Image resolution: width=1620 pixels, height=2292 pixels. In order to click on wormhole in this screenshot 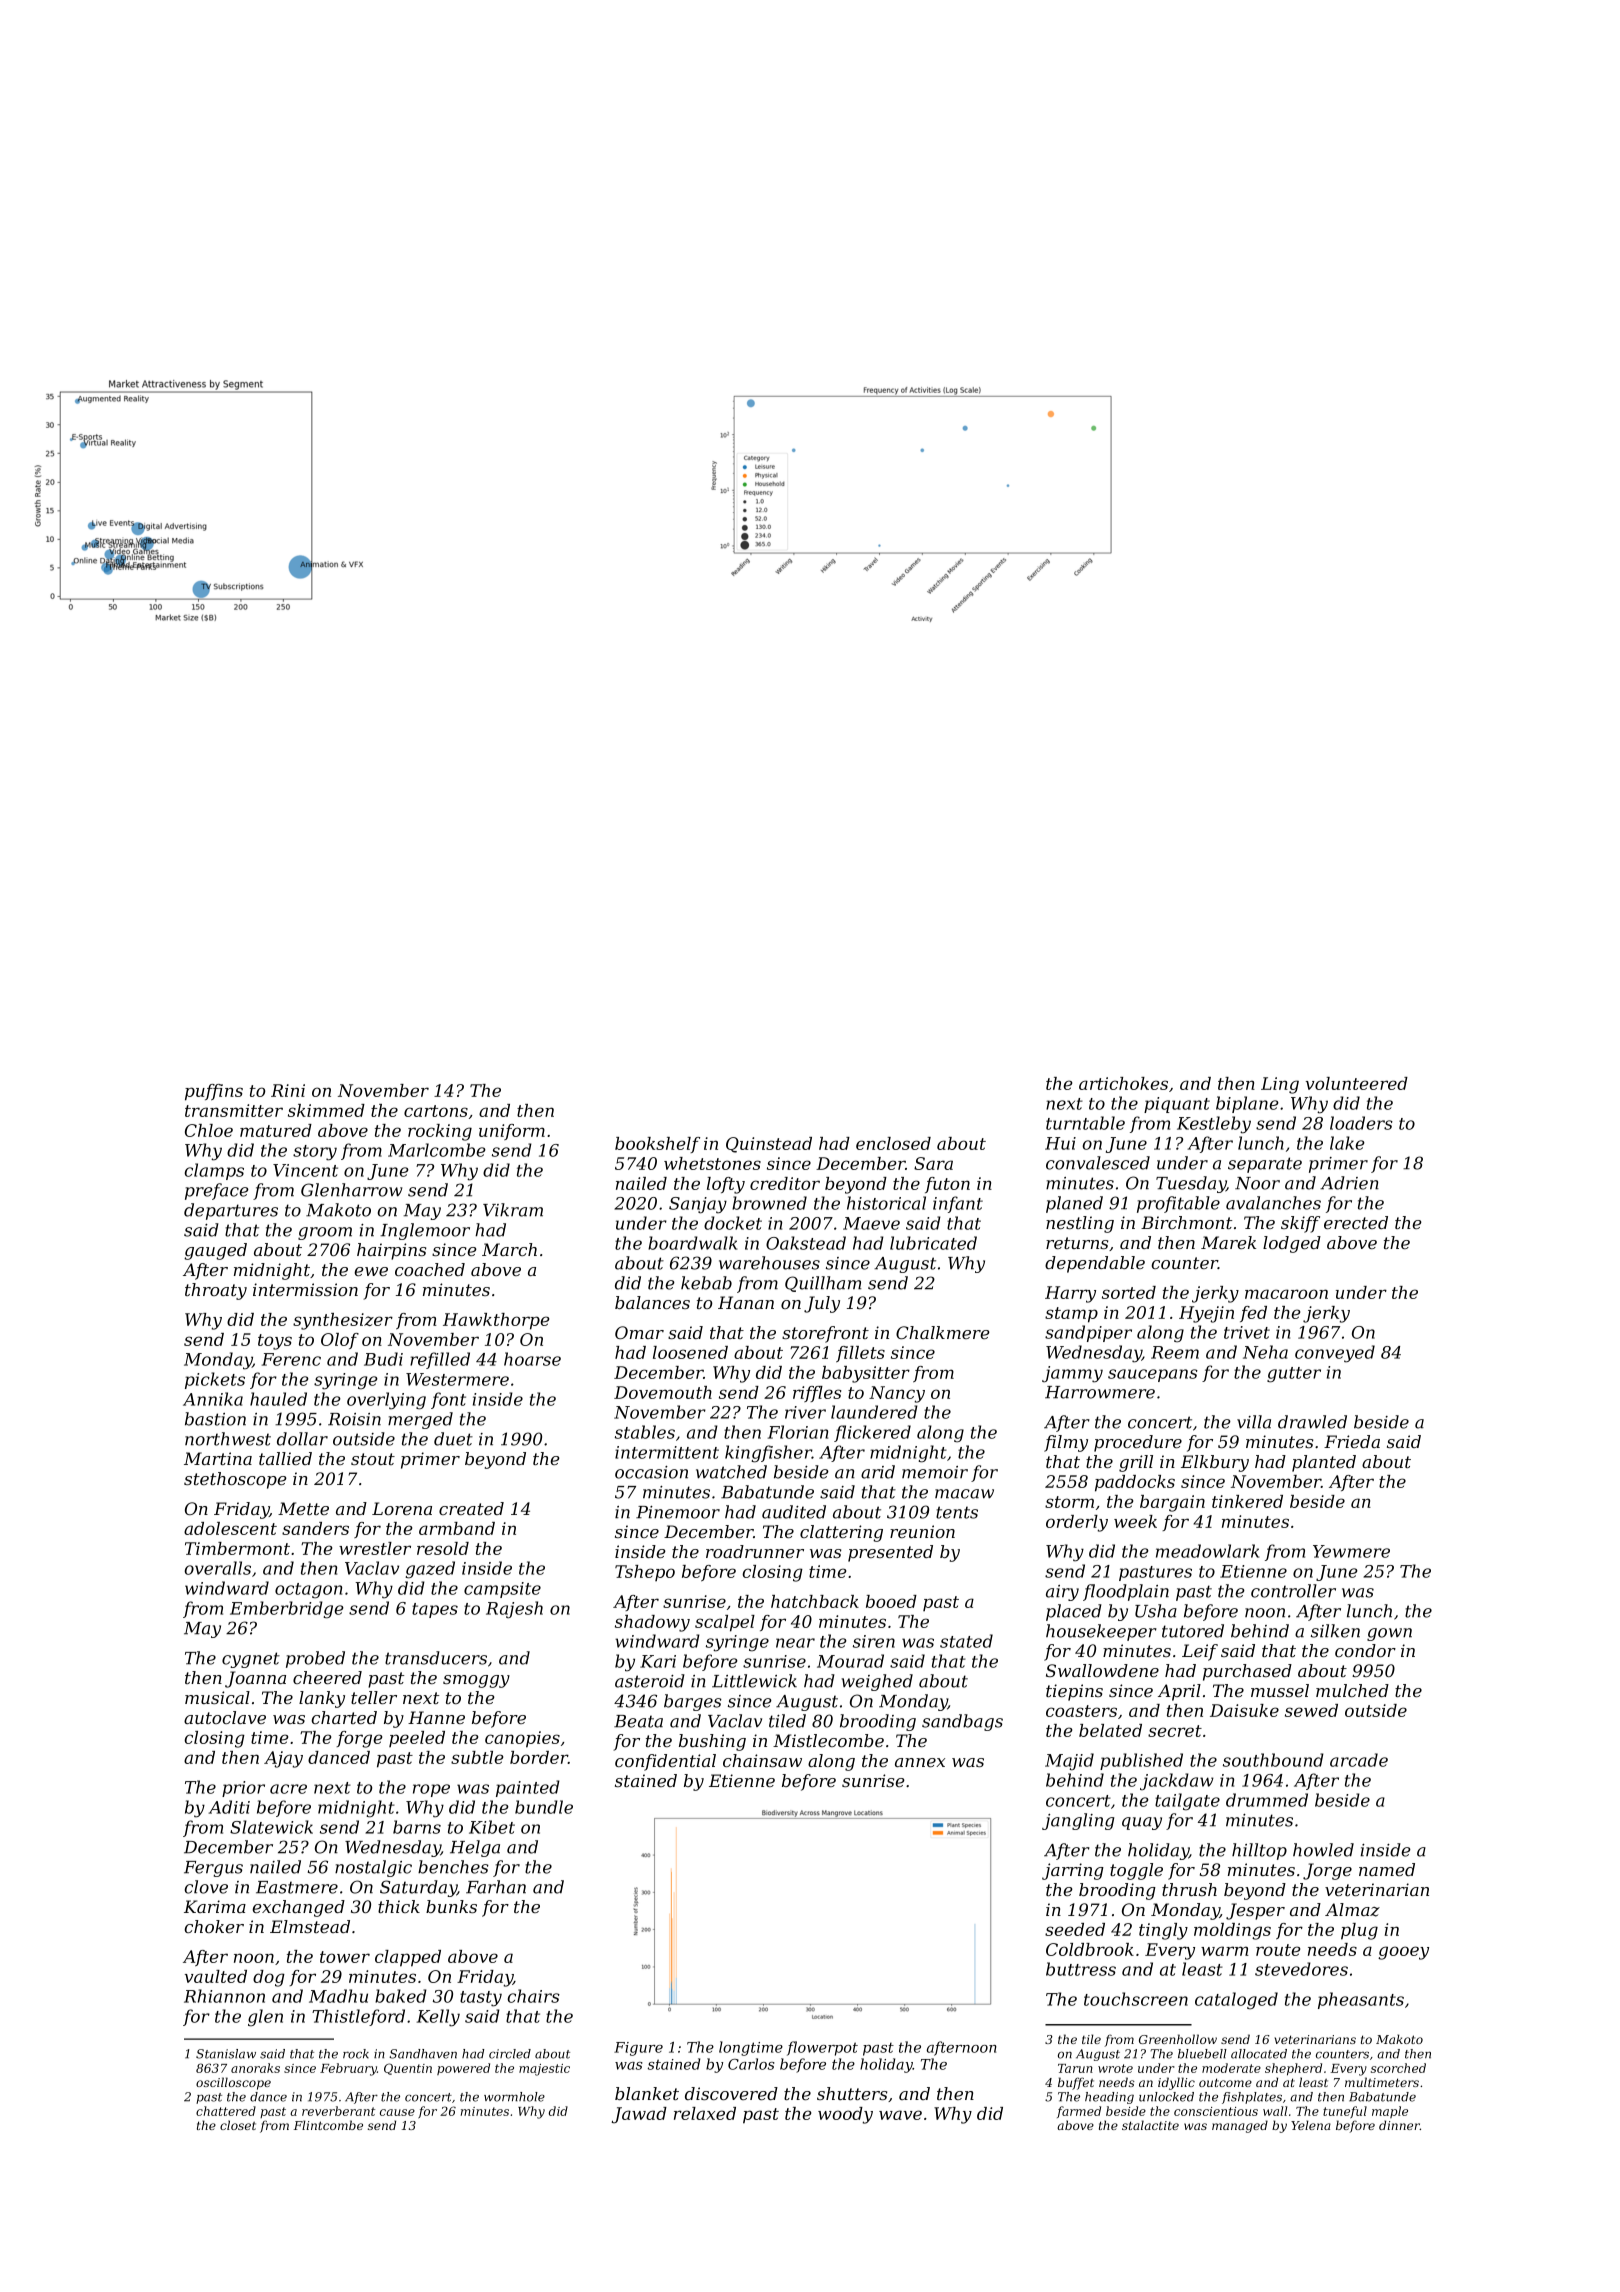, I will do `click(514, 2097)`.
